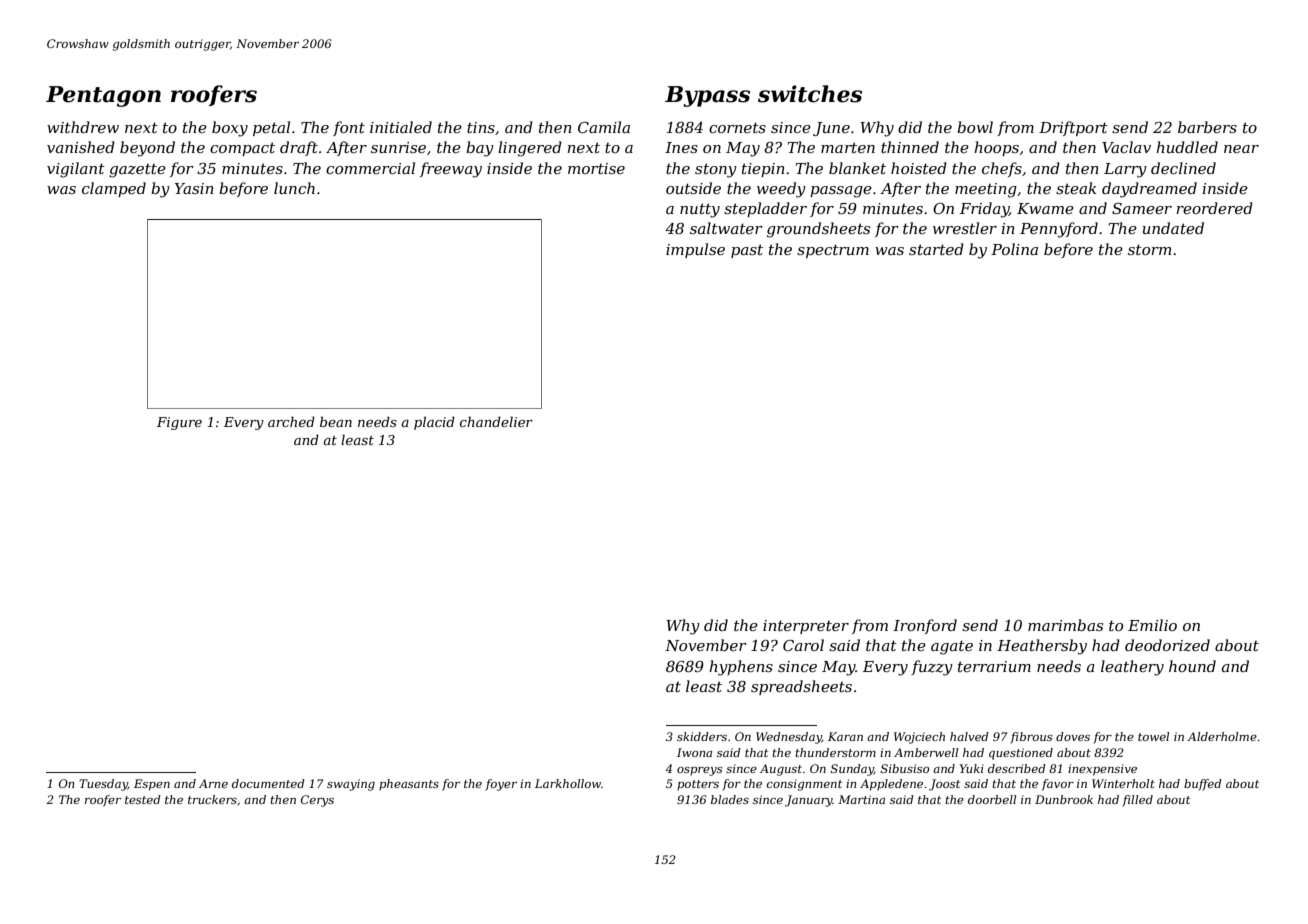 The image size is (1308, 924). I want to click on stepladder, so click(765, 209).
